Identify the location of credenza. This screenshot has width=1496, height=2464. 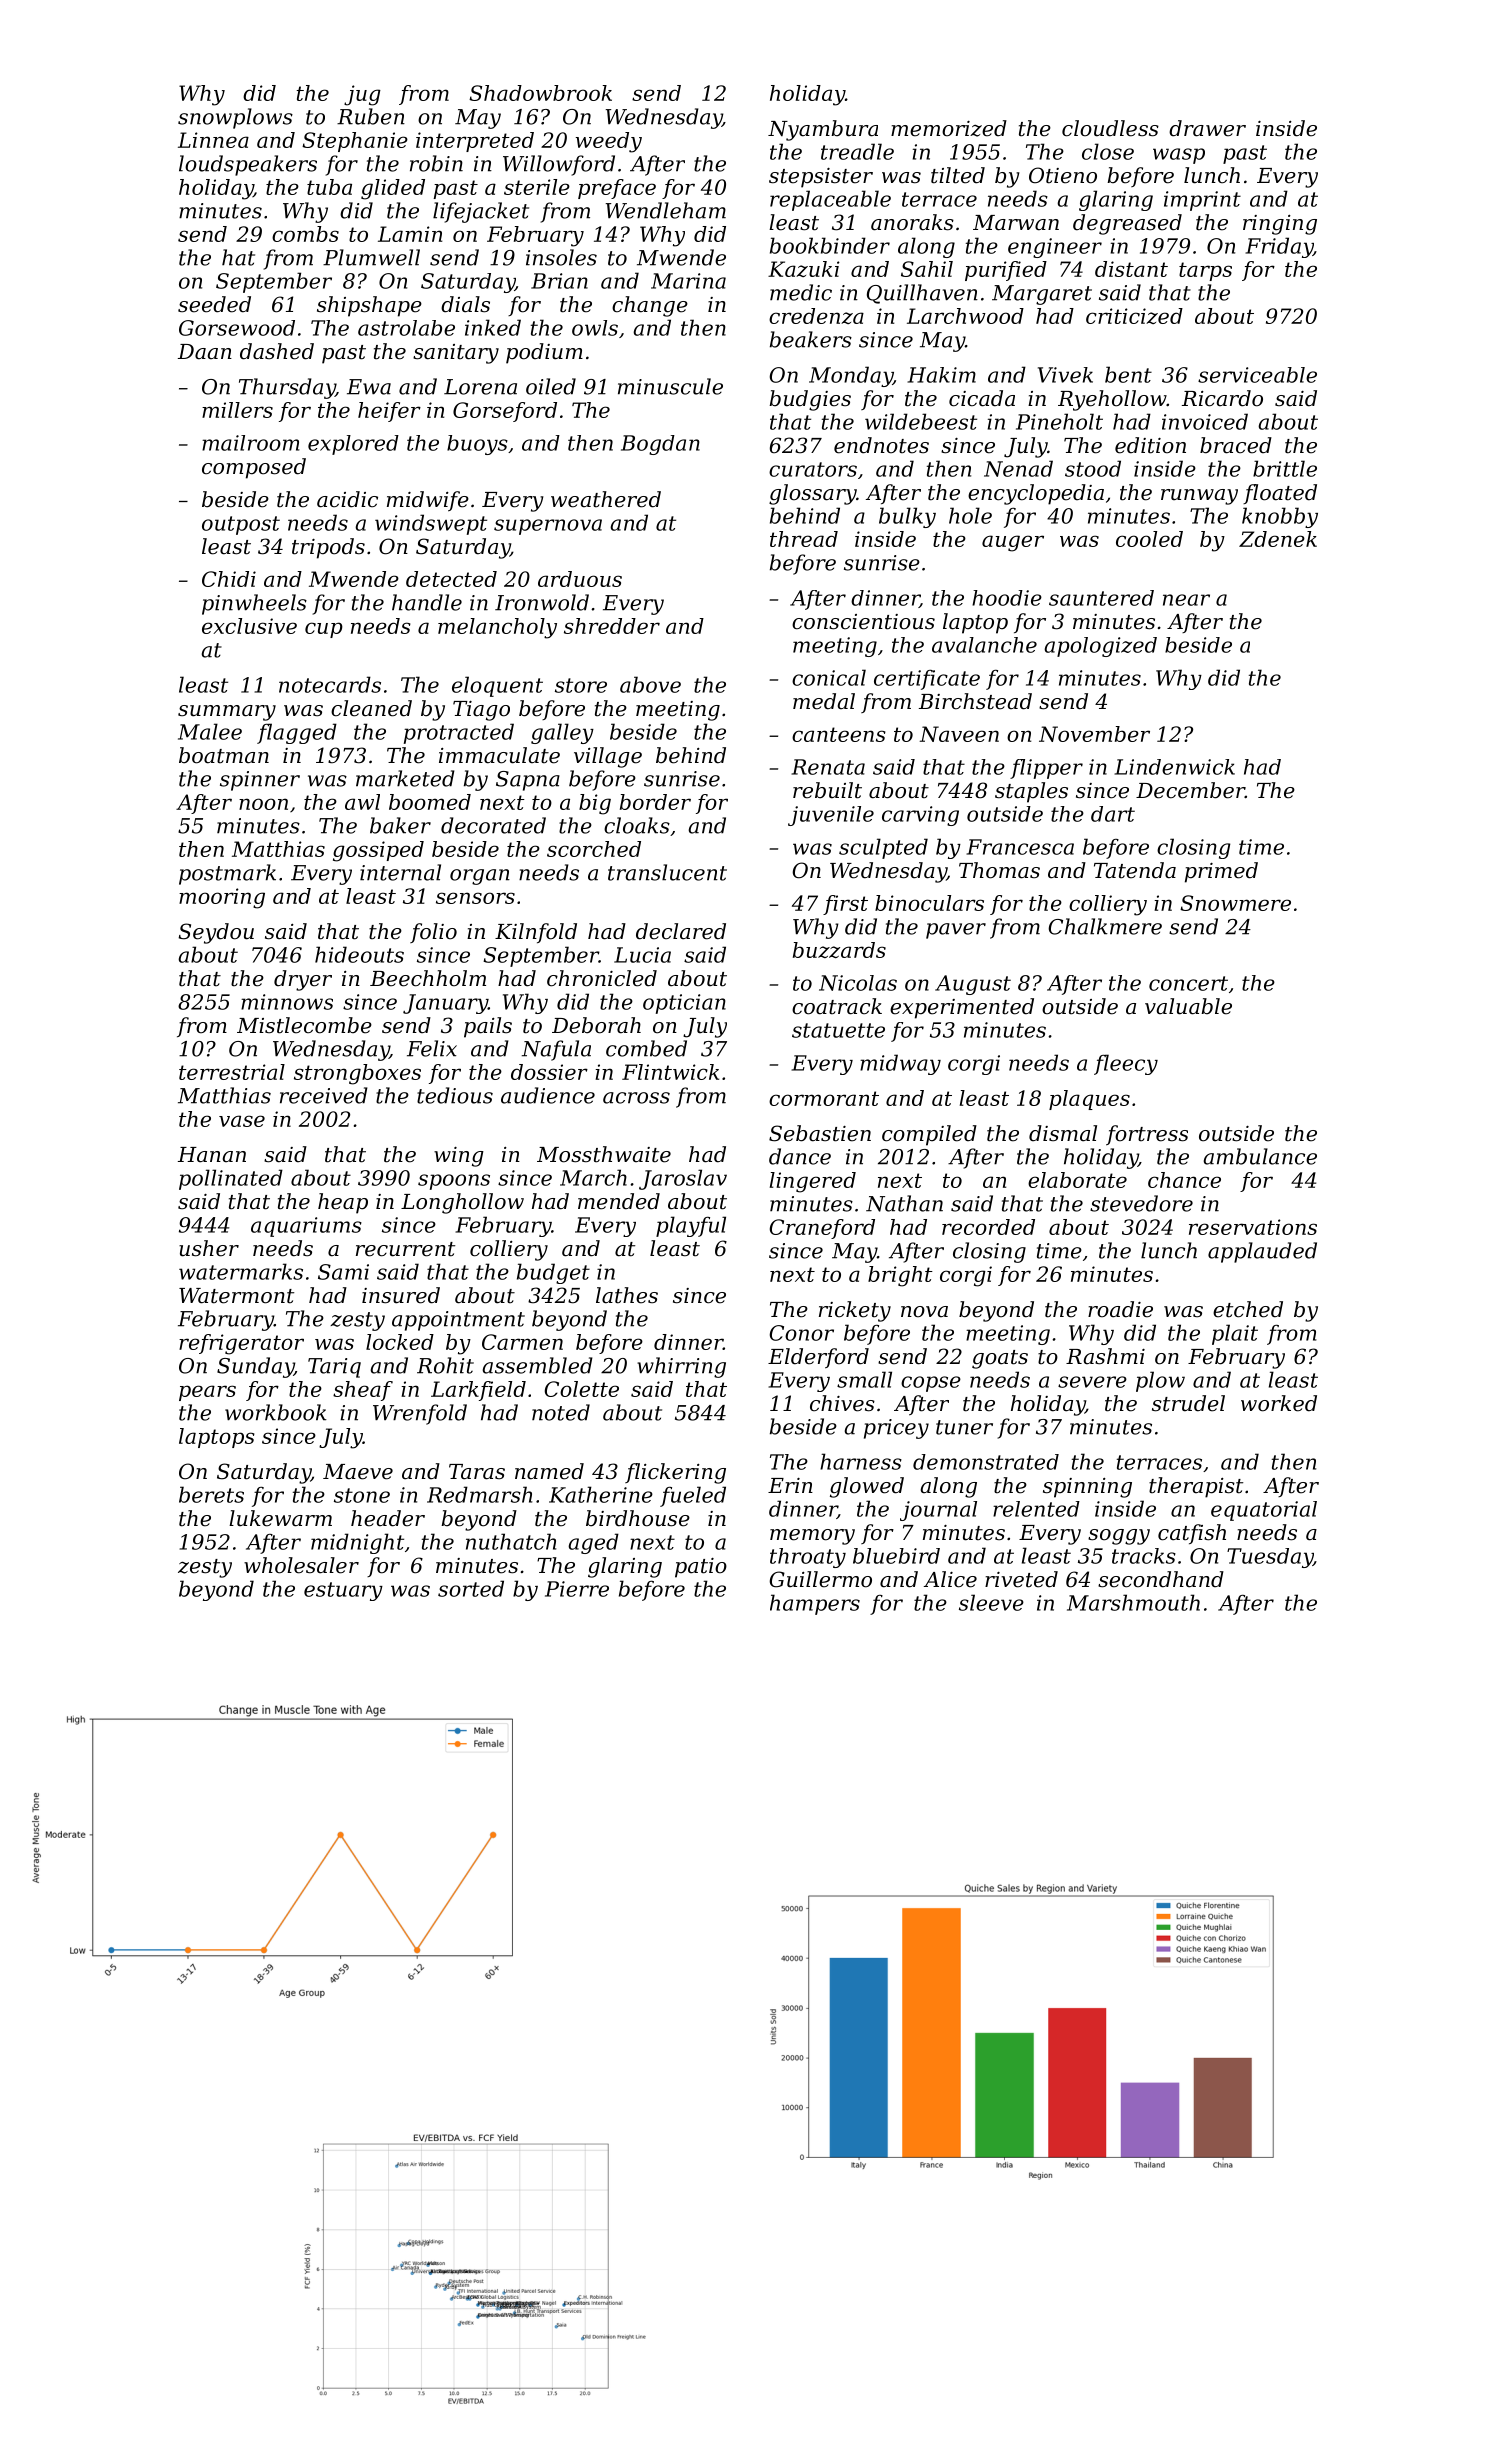
(816, 316).
